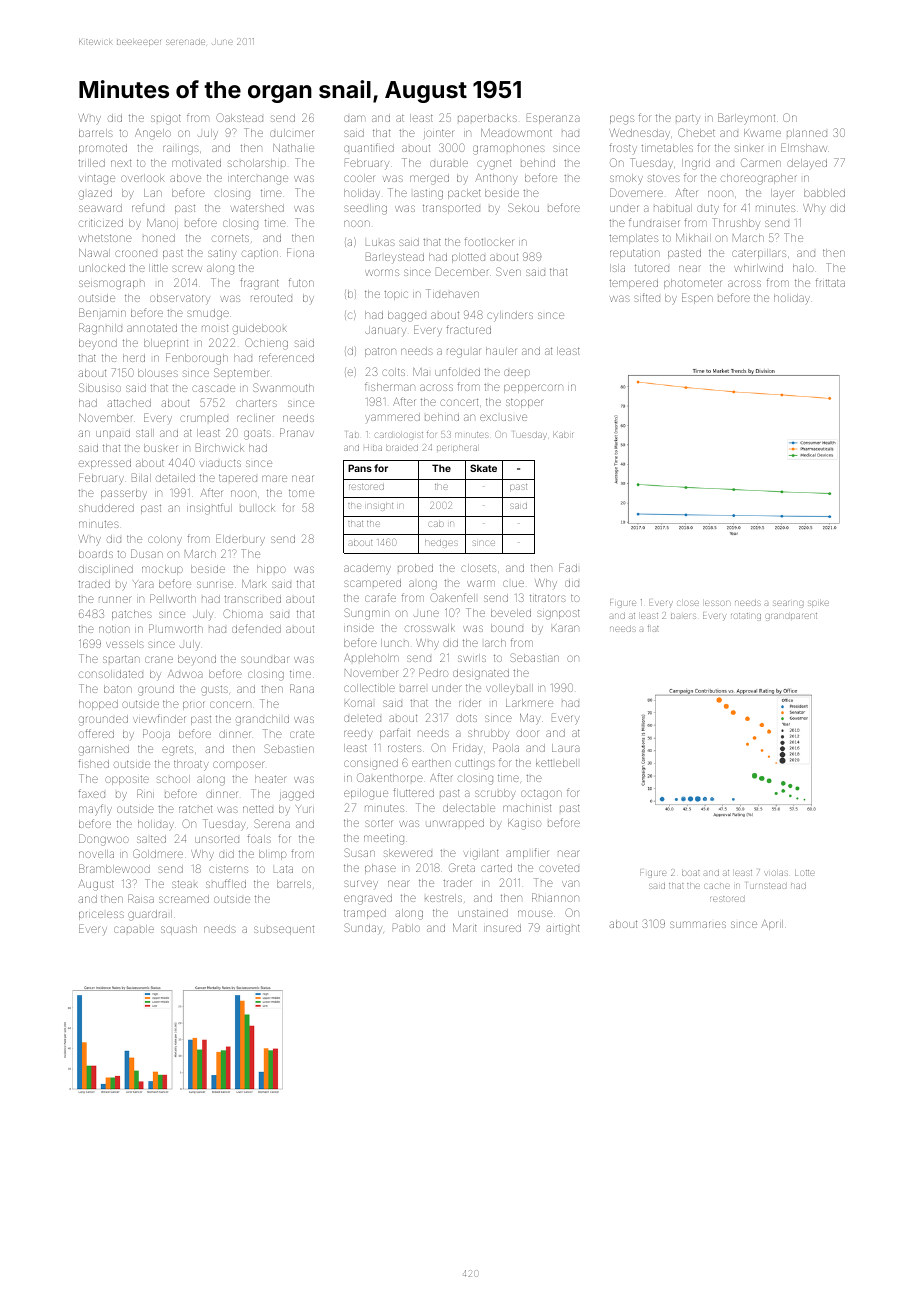  Describe the element at coordinates (395, 643) in the image. I see `lunch` at that location.
